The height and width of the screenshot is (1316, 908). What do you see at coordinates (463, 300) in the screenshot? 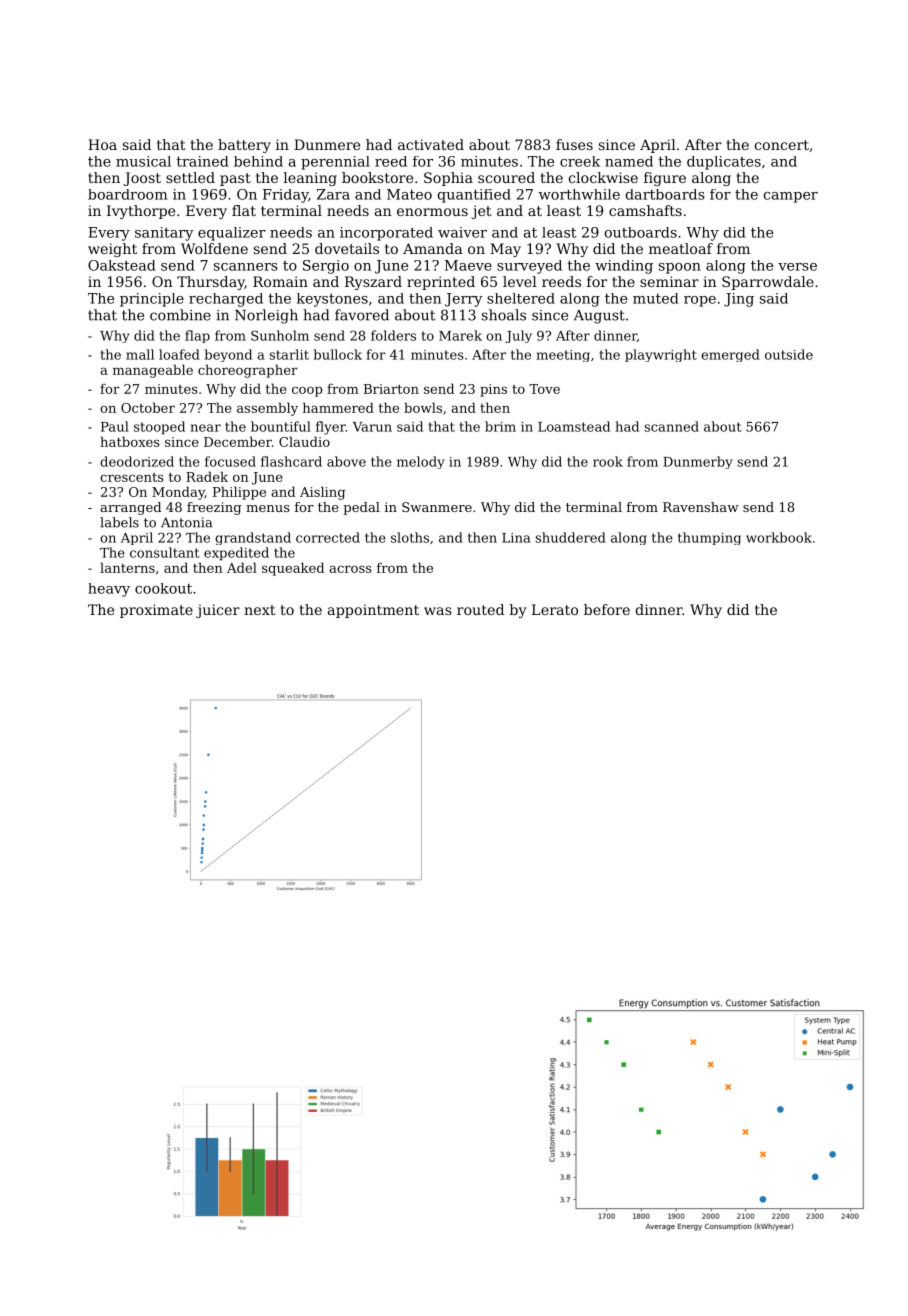
I see `Jerry` at bounding box center [463, 300].
